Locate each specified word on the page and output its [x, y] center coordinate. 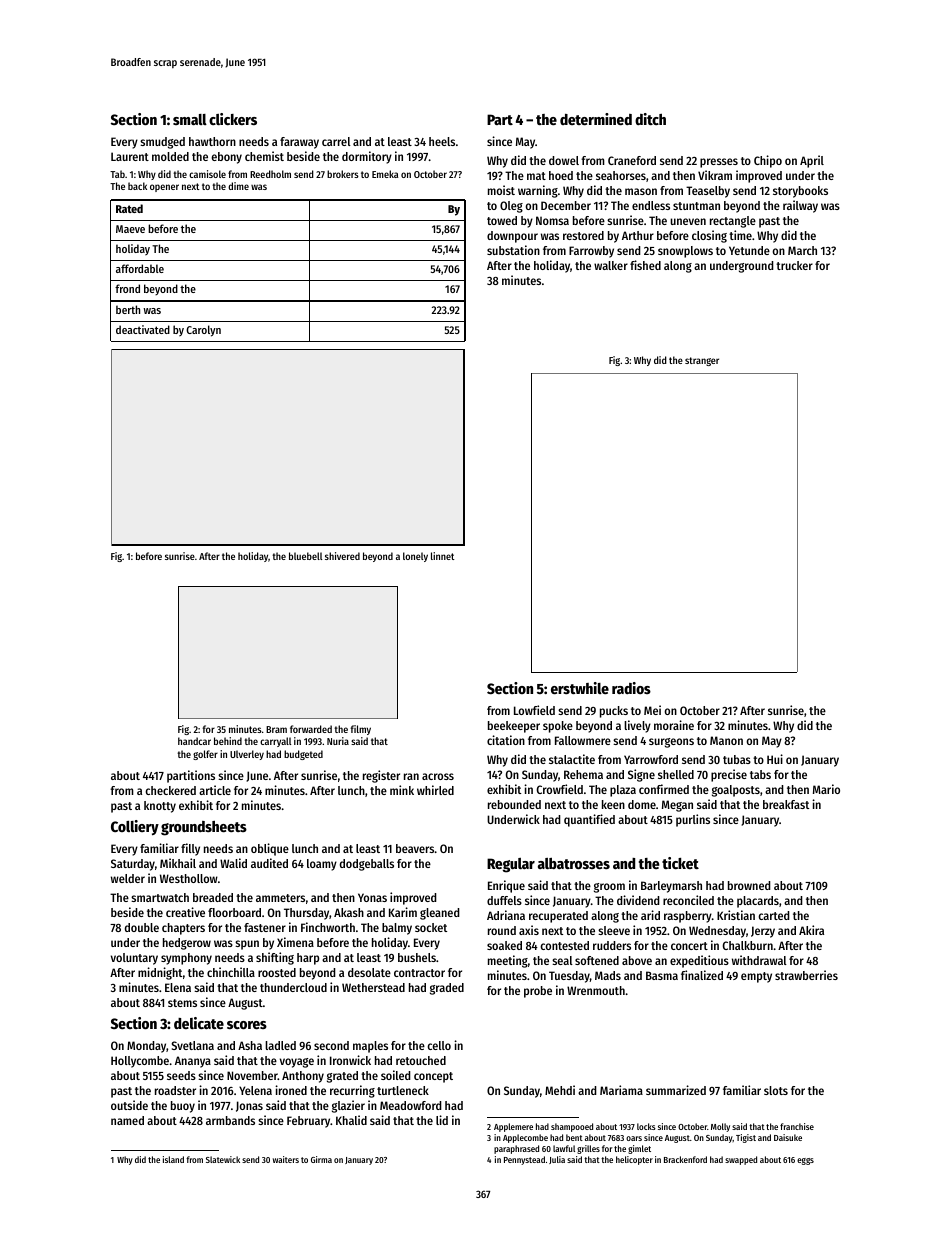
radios [631, 688]
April [812, 161]
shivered [342, 556]
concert [689, 946]
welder [128, 878]
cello [439, 1045]
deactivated [143, 329]
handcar [194, 741]
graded [447, 989]
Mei [652, 710]
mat [536, 176]
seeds [181, 1075]
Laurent [130, 156]
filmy [360, 730]
